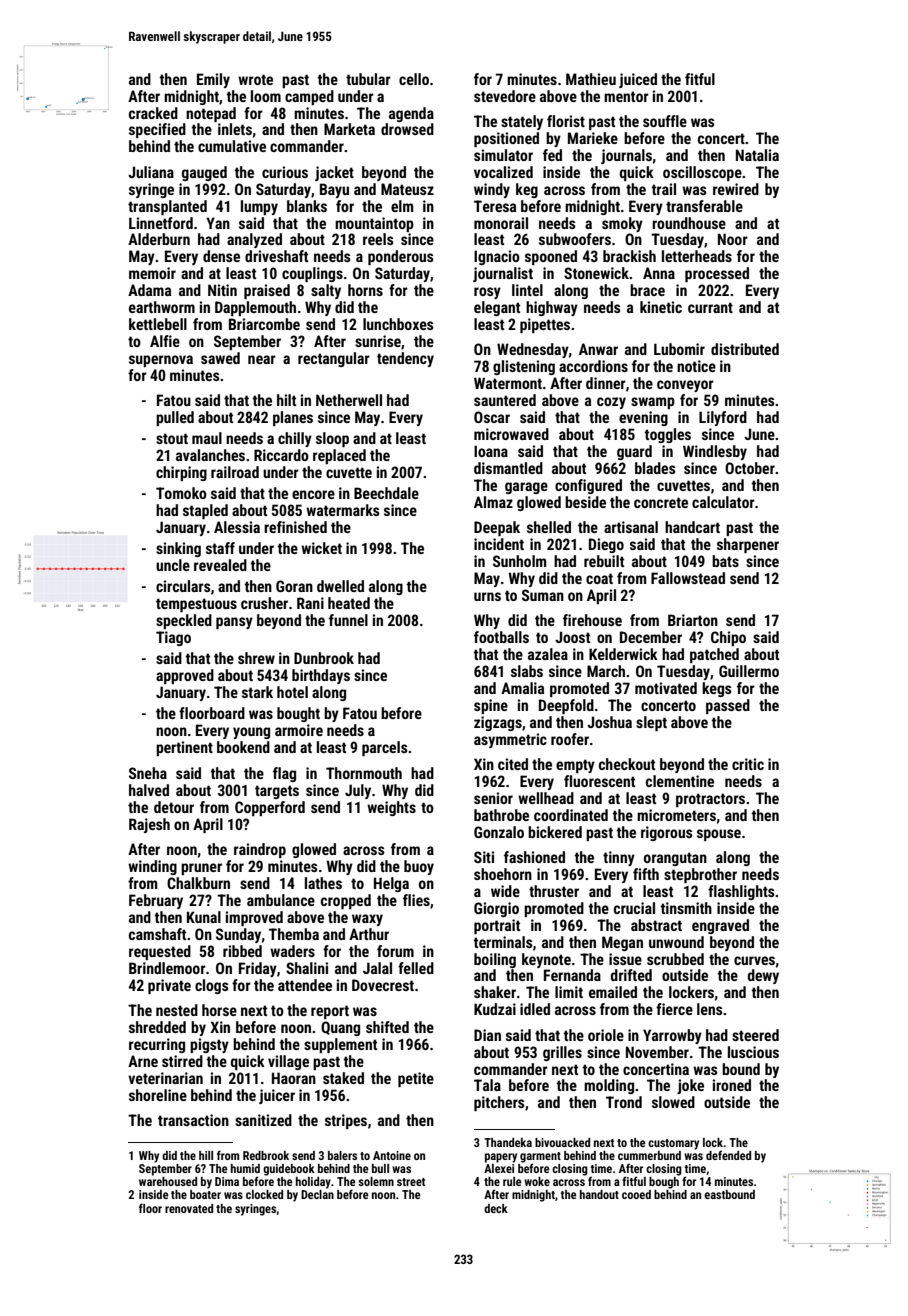 Image resolution: width=908 pixels, height=1316 pixels. Describe the element at coordinates (213, 80) in the screenshot. I see `Emily` at that location.
